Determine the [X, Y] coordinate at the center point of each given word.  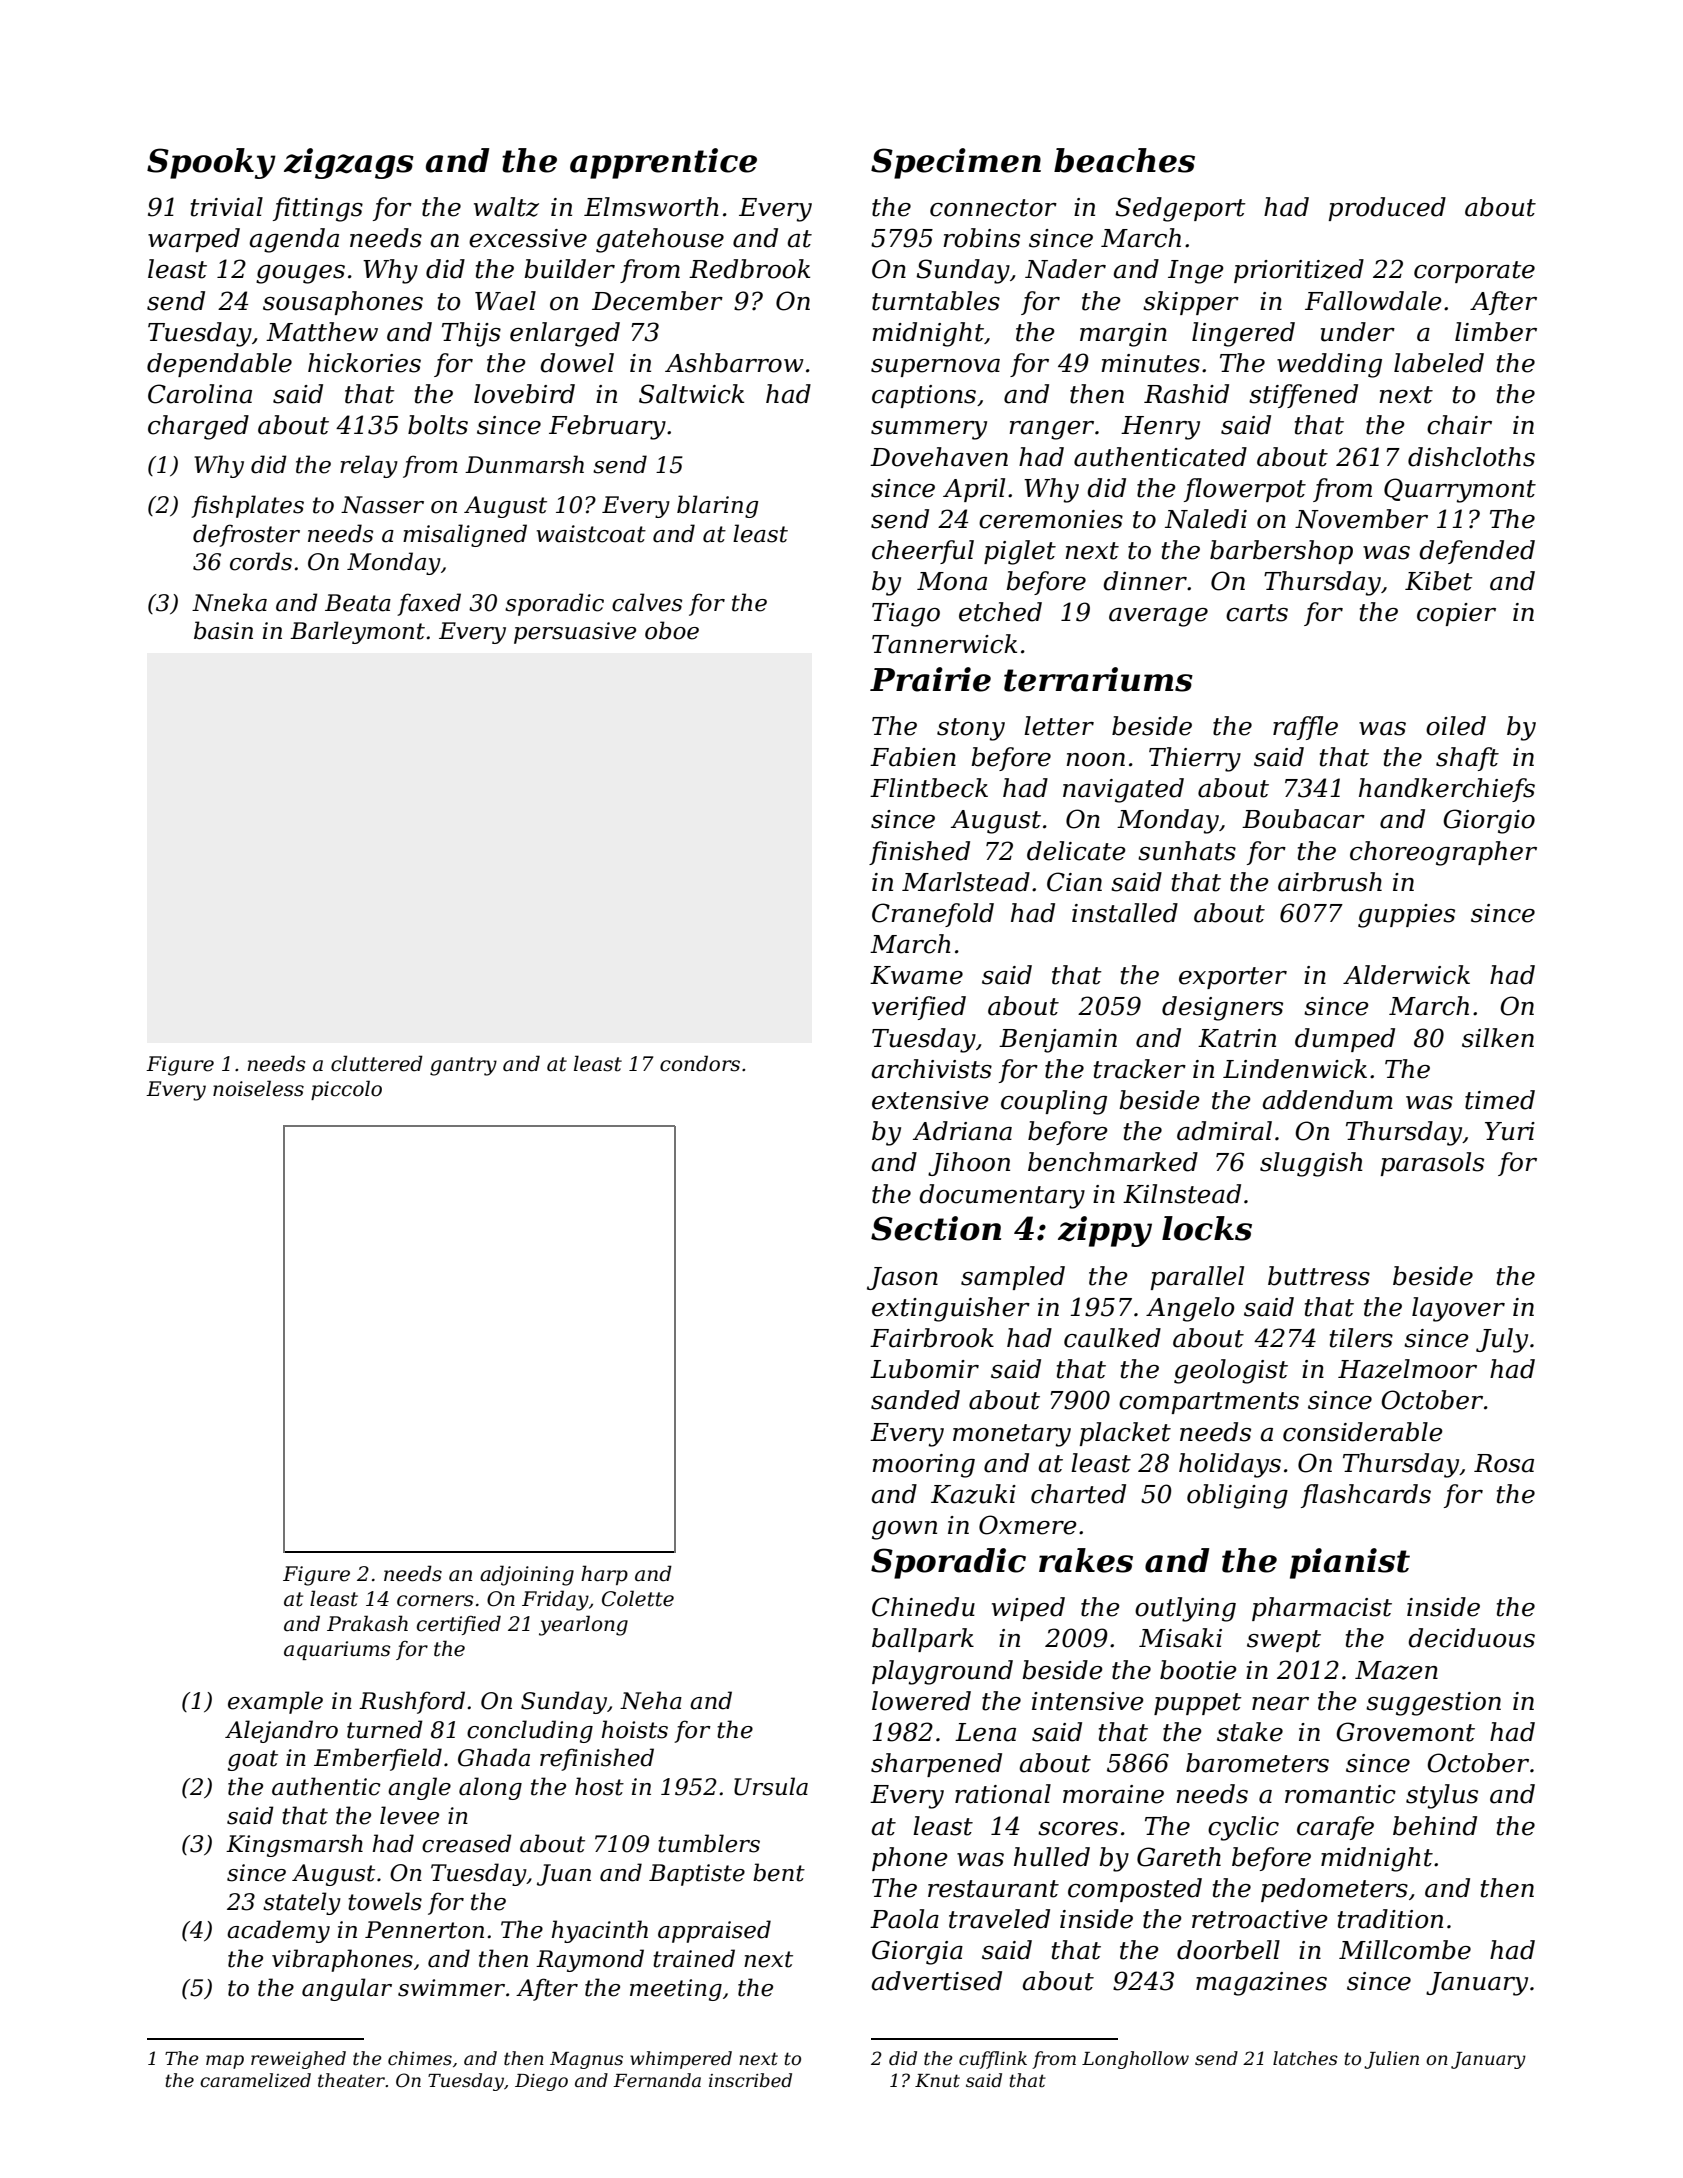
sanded [915, 1400]
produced [1387, 209]
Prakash [367, 1623]
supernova [935, 368]
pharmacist [1322, 1609]
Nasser [382, 505]
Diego [541, 2082]
